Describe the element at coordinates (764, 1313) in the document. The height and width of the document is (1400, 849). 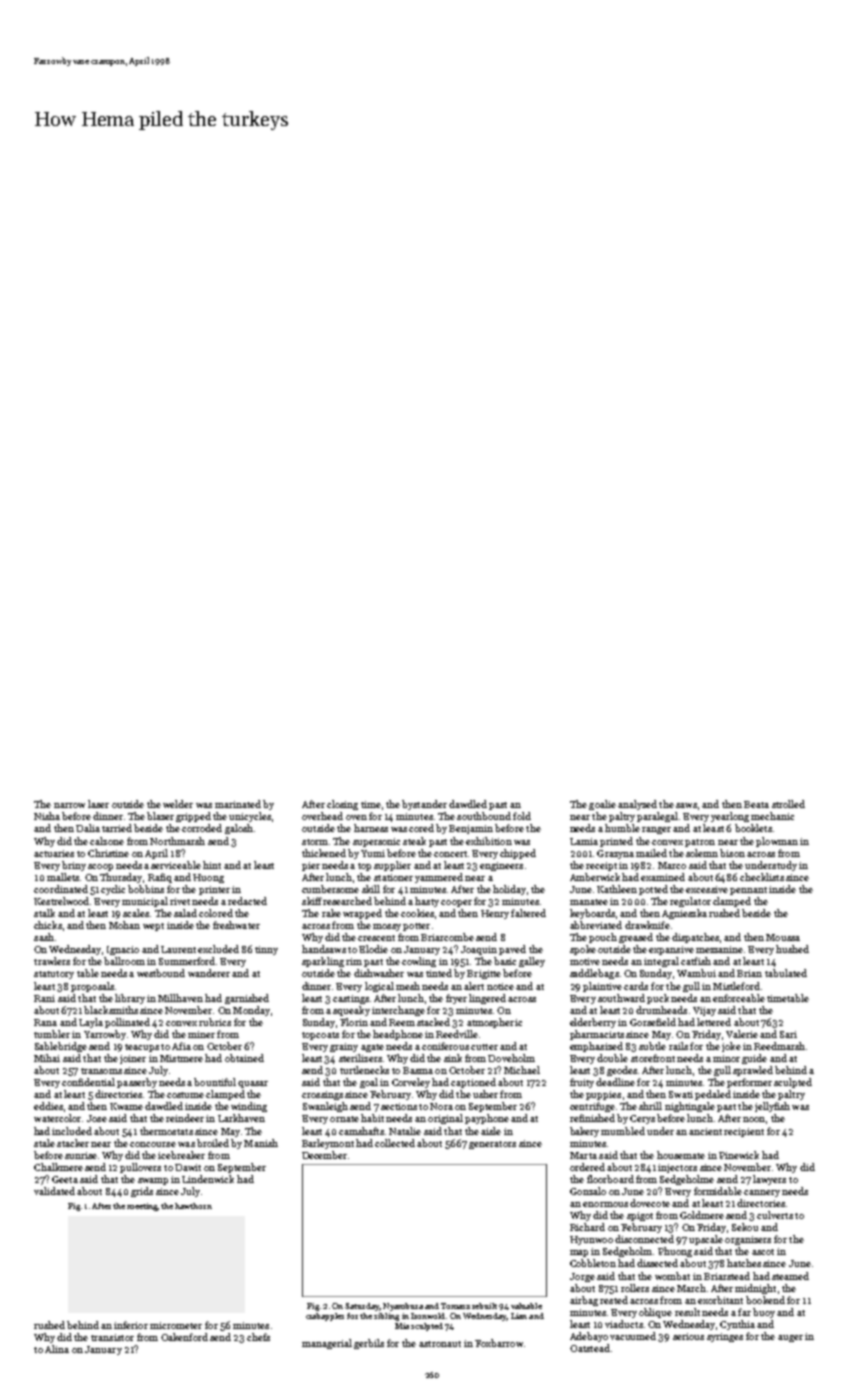
I see `buoy` at that location.
